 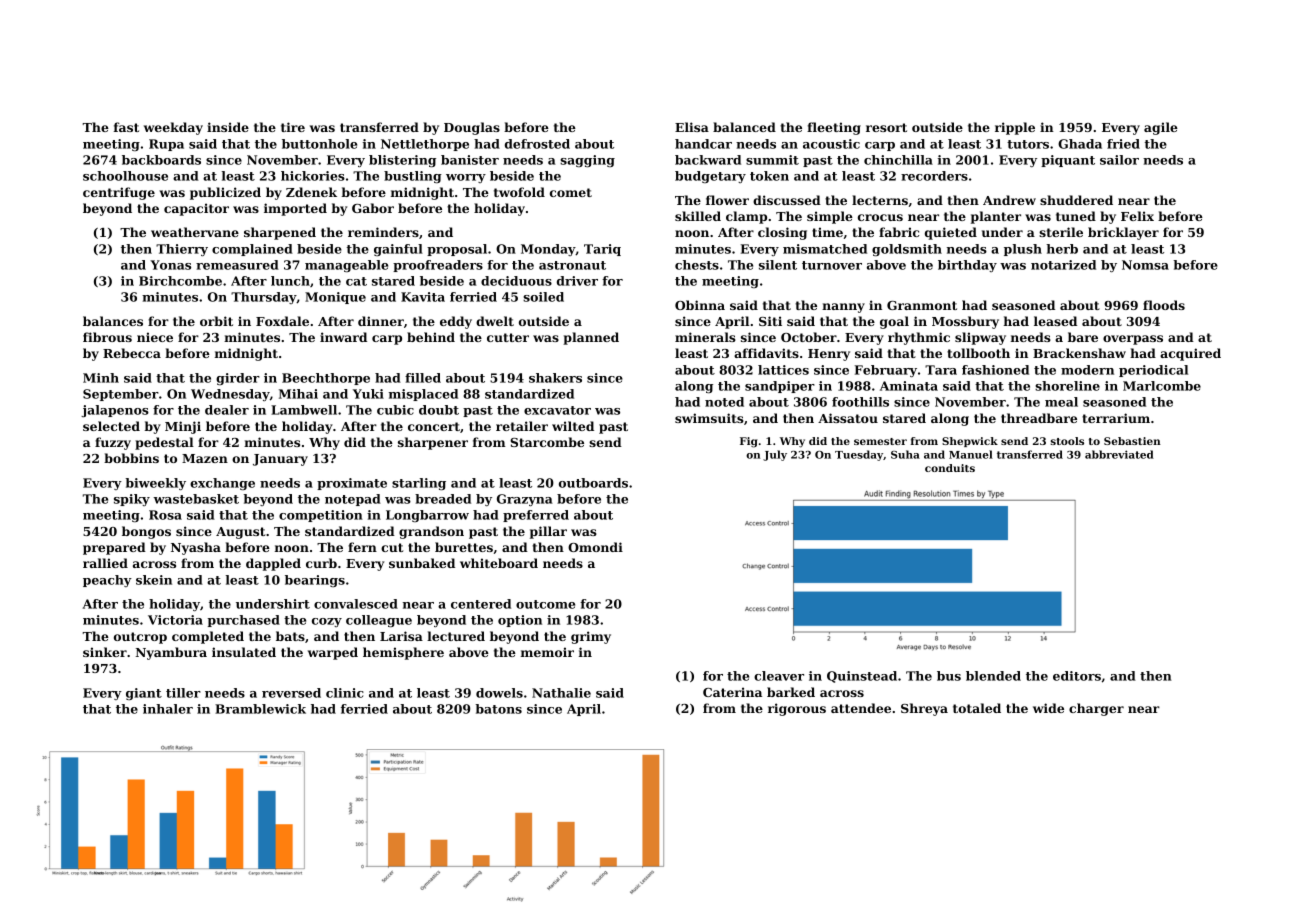 I want to click on Elisa, so click(x=692, y=127).
